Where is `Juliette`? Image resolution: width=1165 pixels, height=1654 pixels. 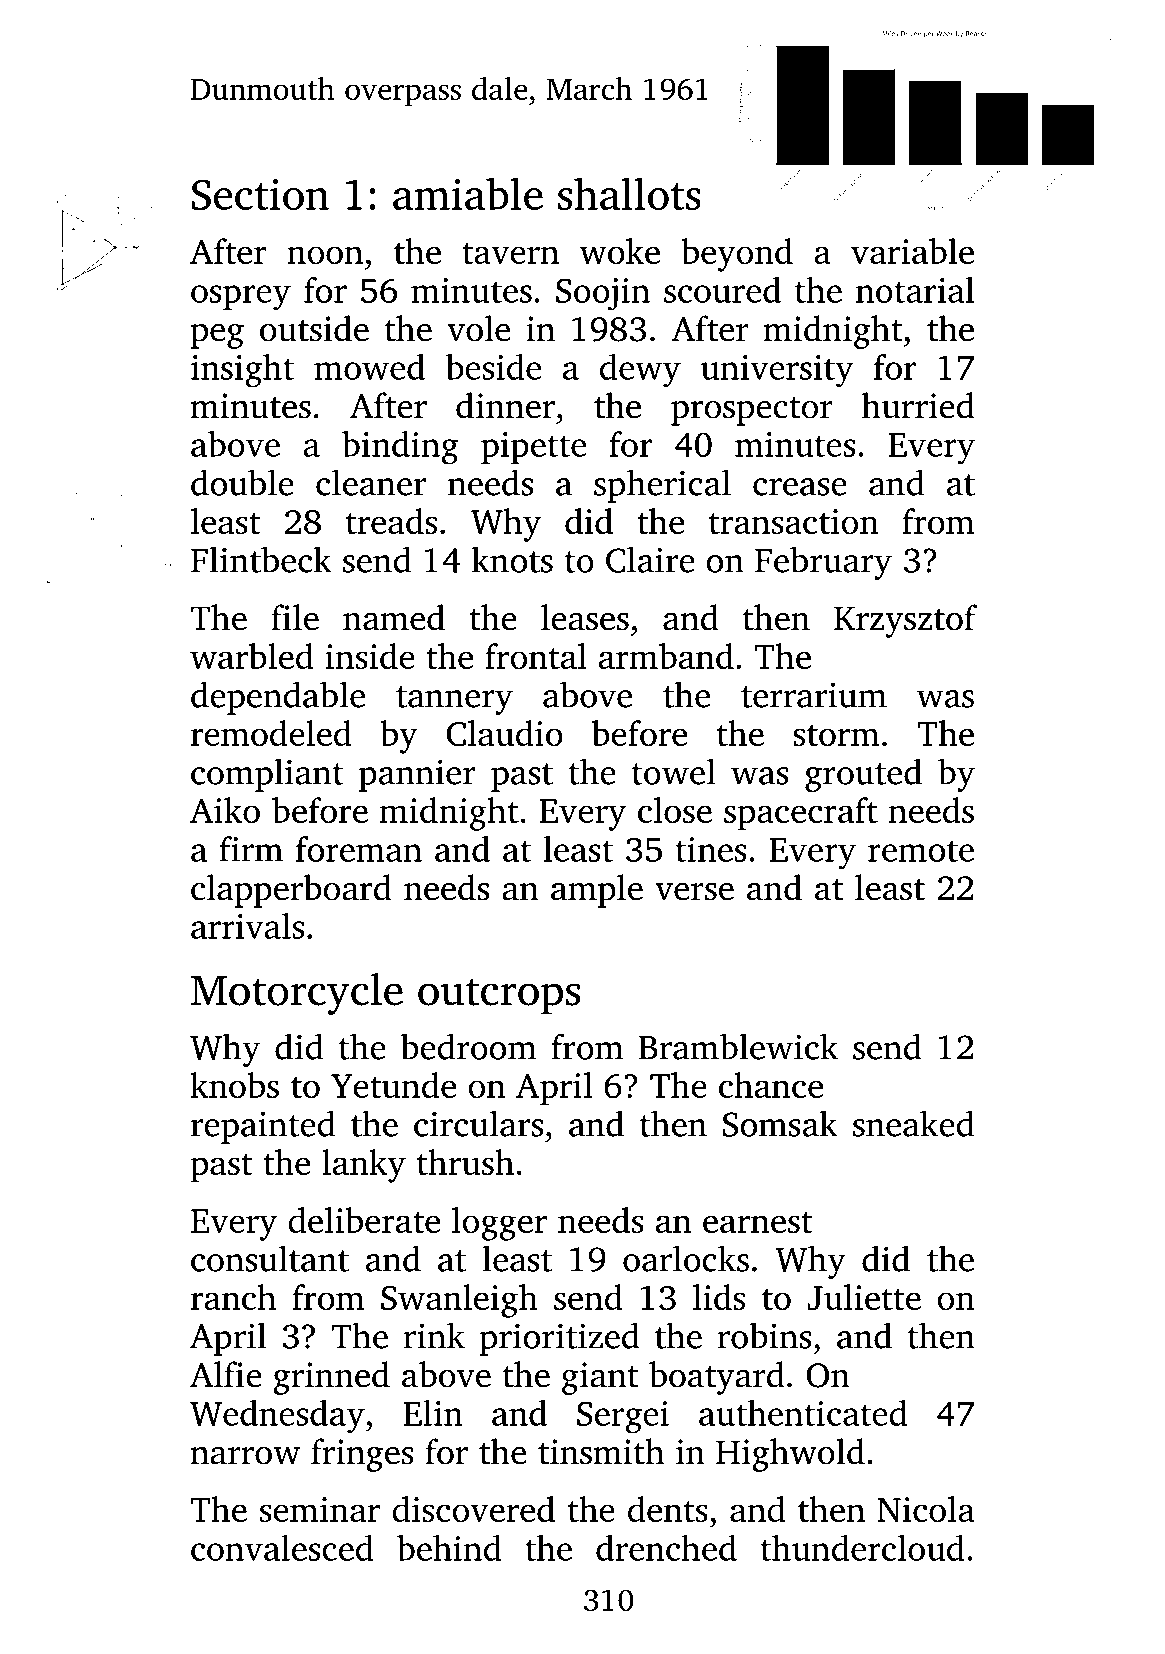
Juliette is located at coordinates (864, 1297).
